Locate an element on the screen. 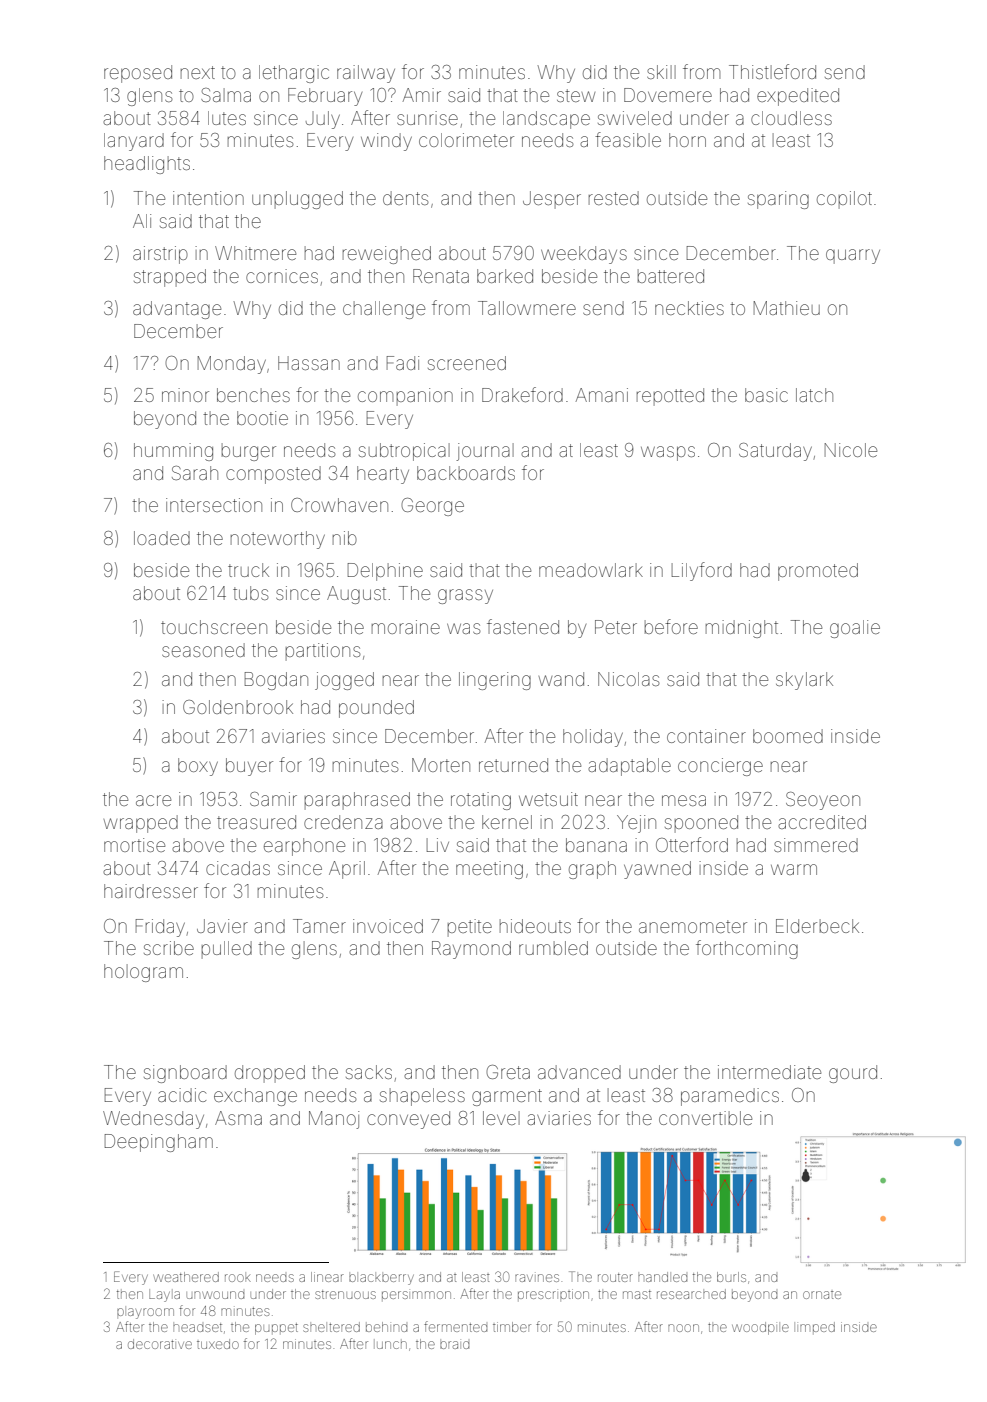  reposed is located at coordinates (138, 74).
